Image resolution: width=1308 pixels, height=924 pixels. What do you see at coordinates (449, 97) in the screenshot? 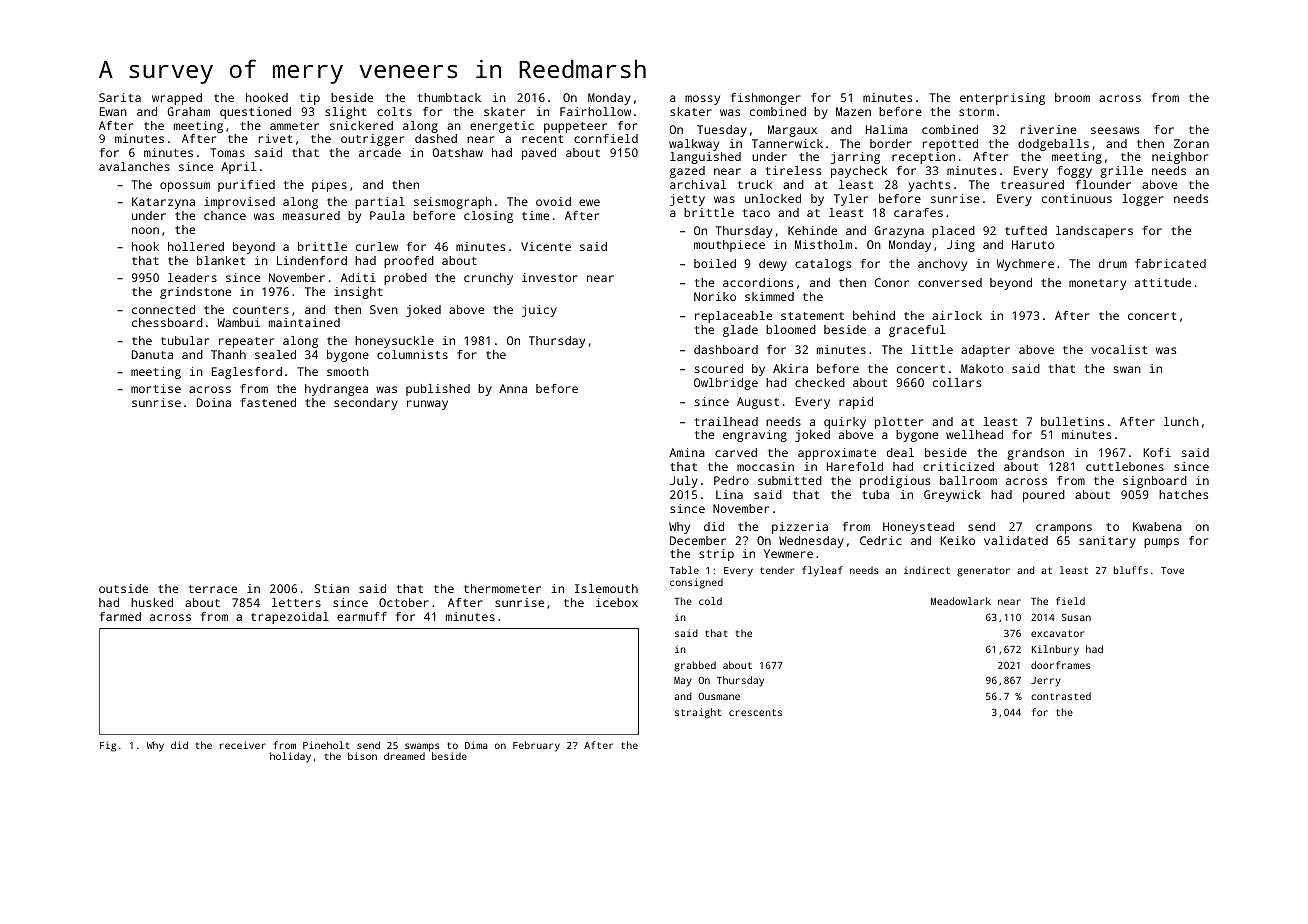
I see `thumbtack` at bounding box center [449, 97].
